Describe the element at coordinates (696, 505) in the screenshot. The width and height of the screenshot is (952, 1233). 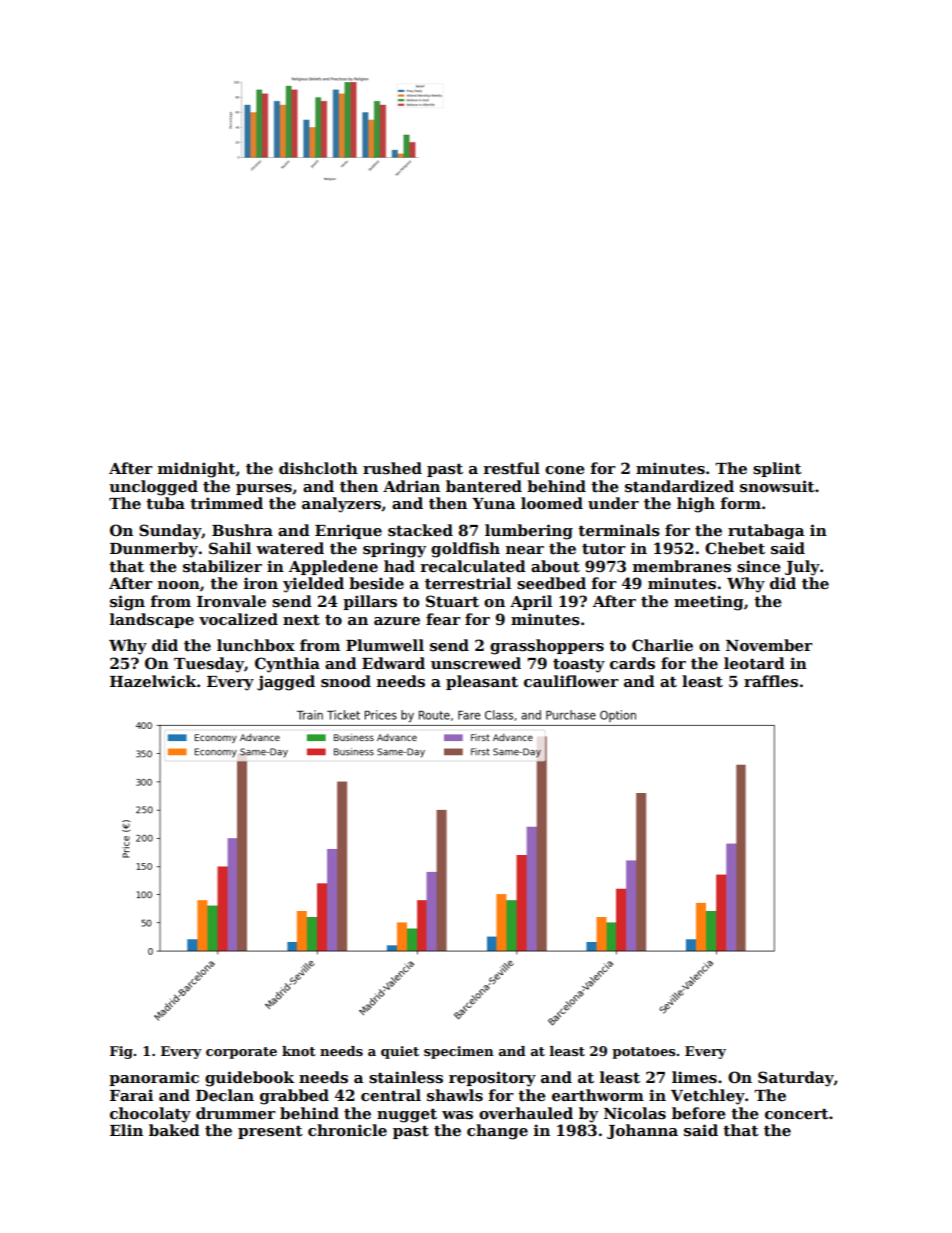
I see `high` at that location.
